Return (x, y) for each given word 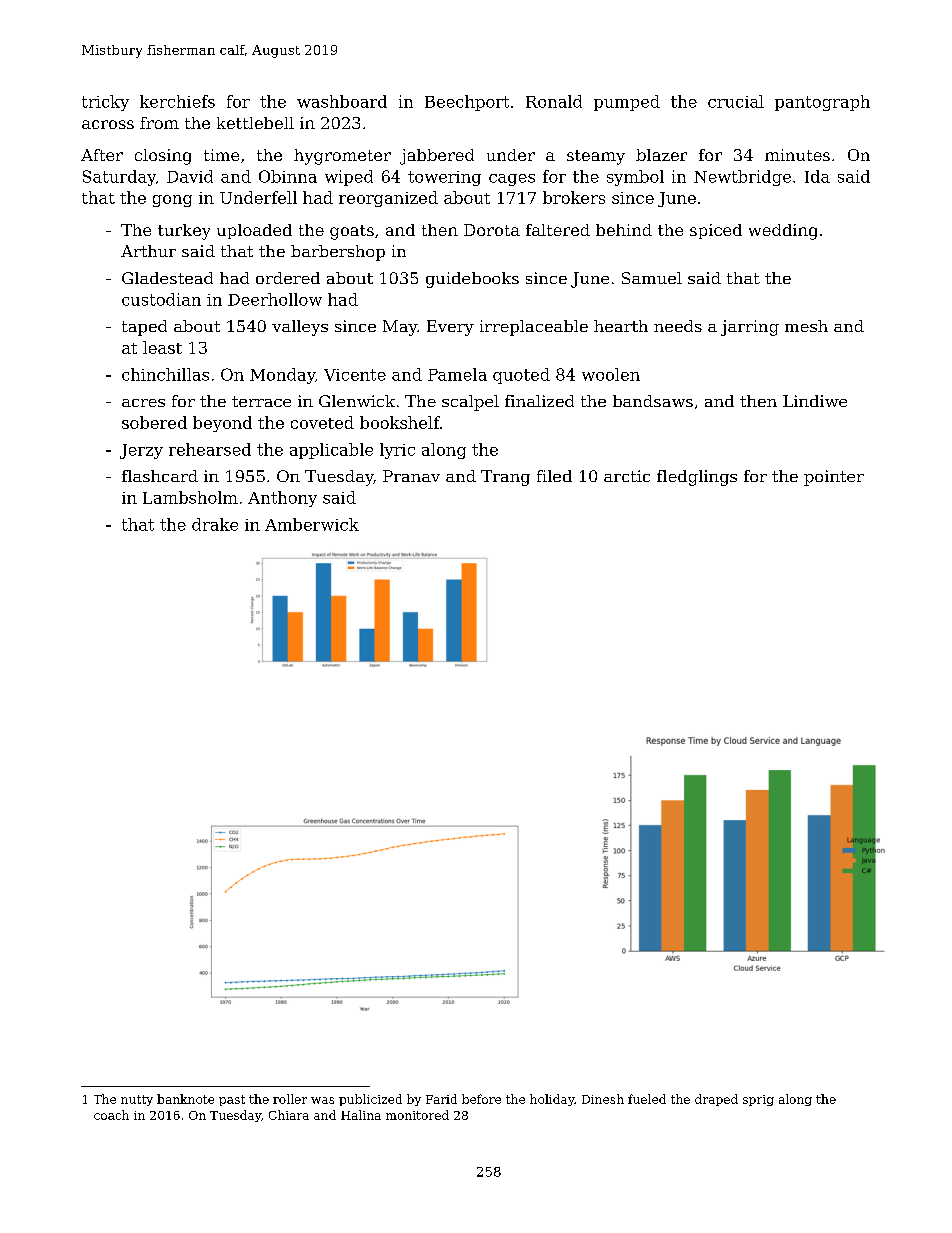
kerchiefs (177, 101)
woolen (611, 374)
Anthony (282, 499)
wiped (349, 178)
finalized (539, 401)
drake (215, 524)
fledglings (697, 478)
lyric (397, 451)
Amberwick (312, 524)
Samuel (652, 278)
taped (144, 328)
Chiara (289, 1115)
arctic (627, 476)
